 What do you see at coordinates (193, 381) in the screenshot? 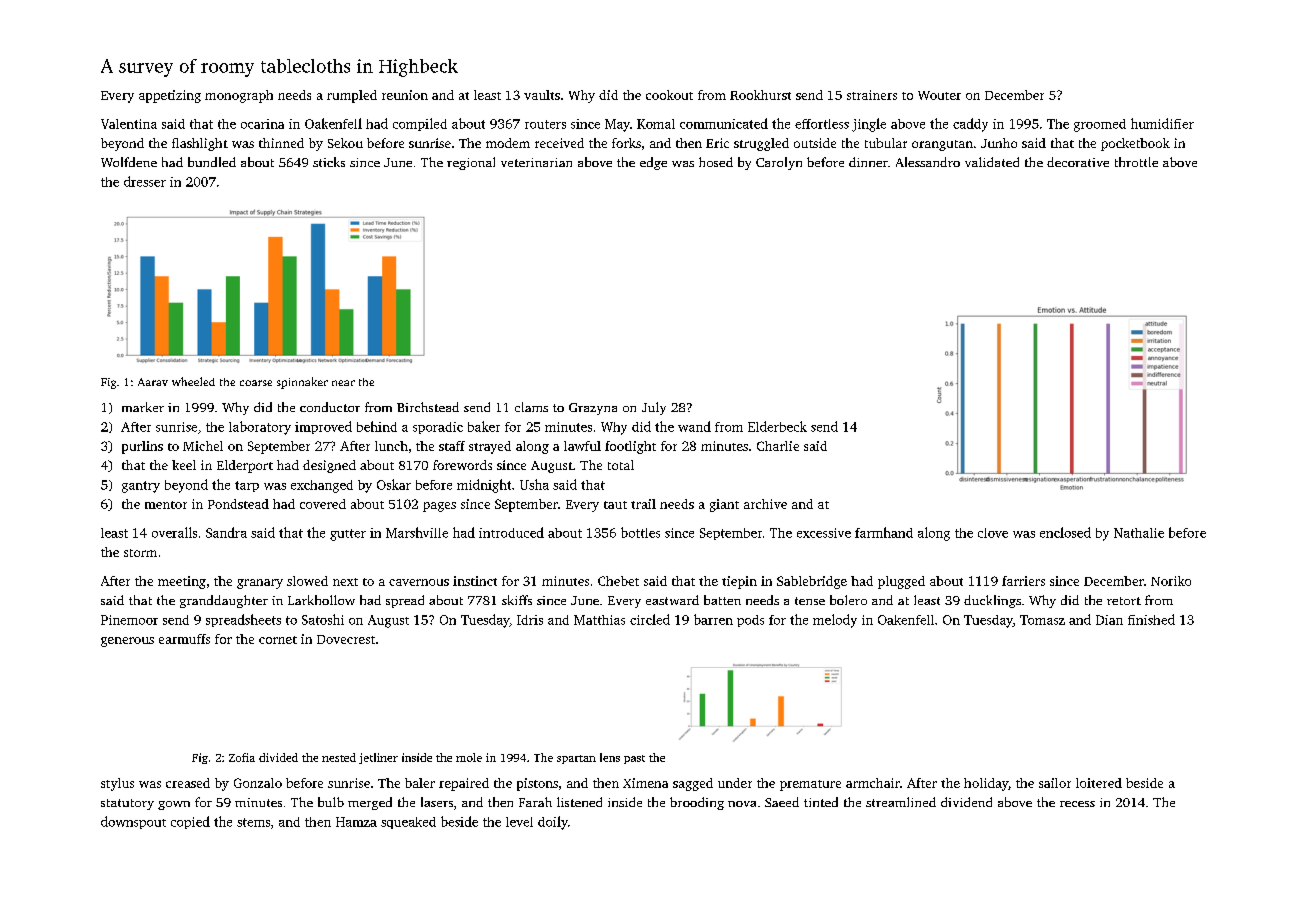
I see `wheeled` at bounding box center [193, 381].
